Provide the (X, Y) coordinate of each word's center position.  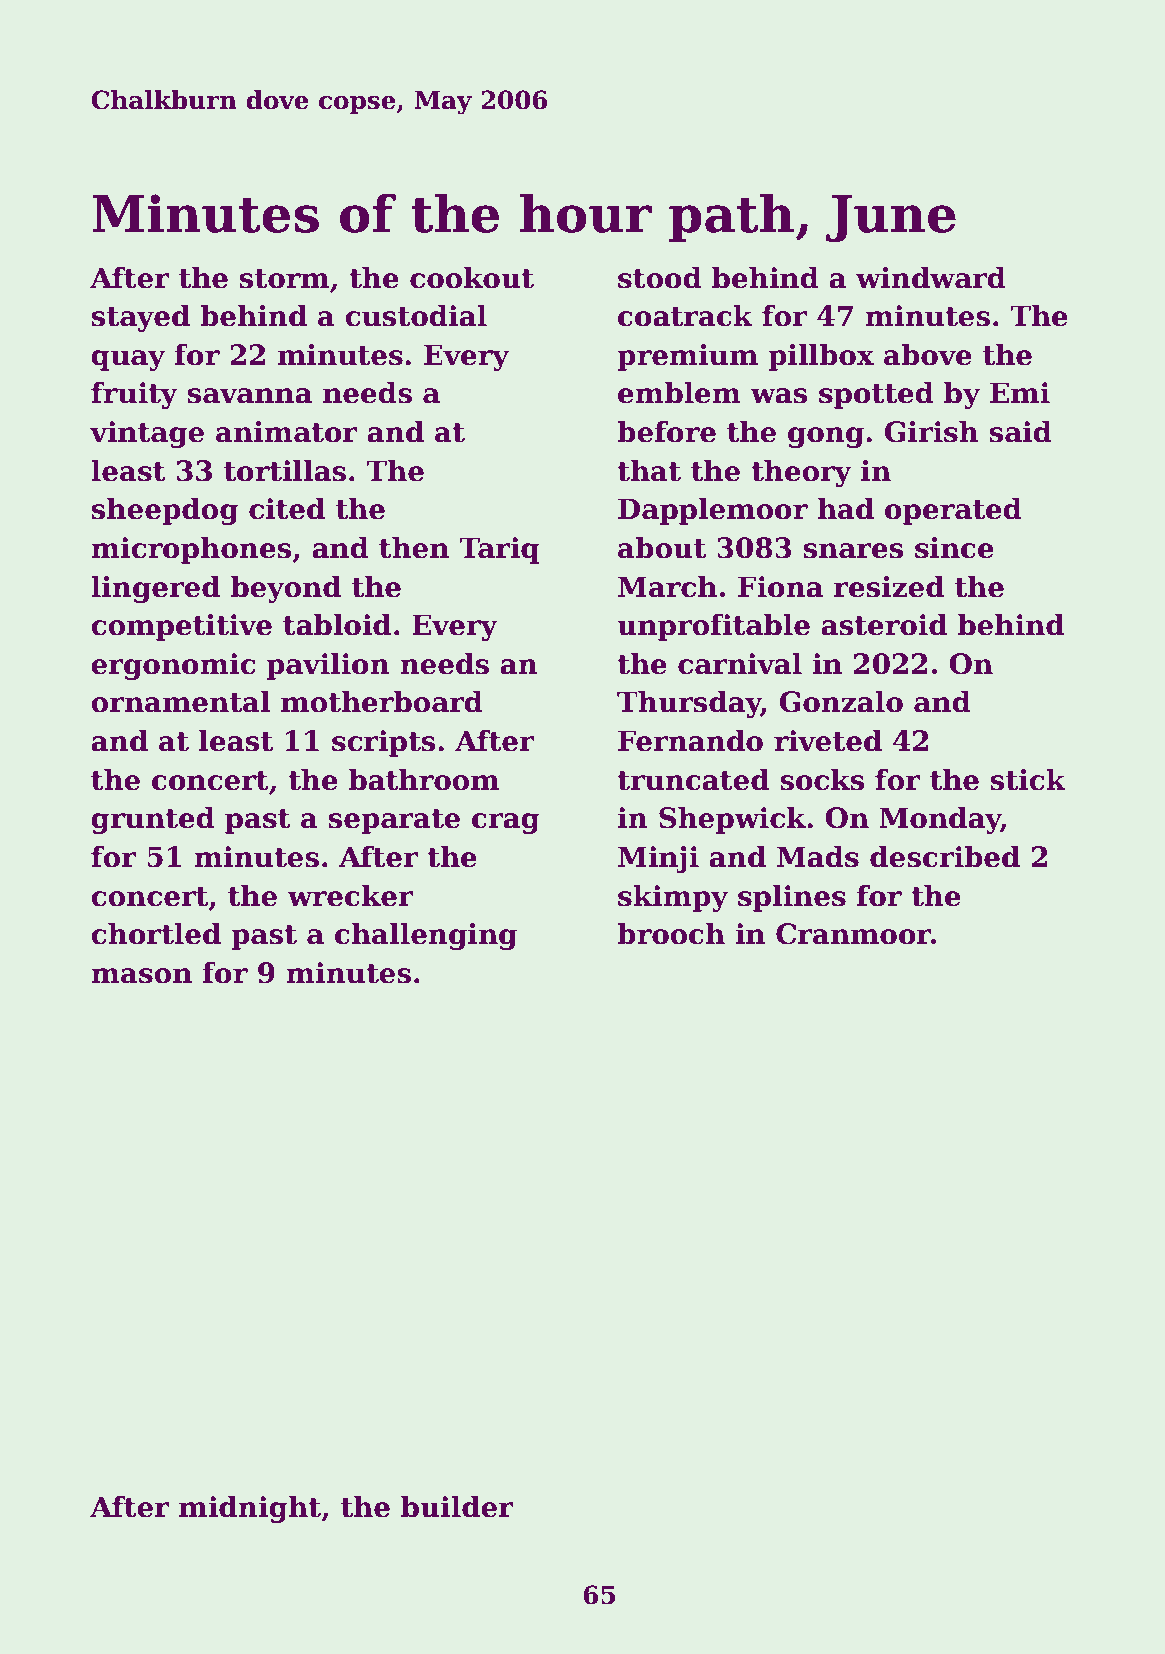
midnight (250, 1509)
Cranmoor (853, 934)
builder (457, 1506)
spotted (876, 395)
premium (687, 357)
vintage (147, 434)
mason (141, 976)
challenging (426, 936)
